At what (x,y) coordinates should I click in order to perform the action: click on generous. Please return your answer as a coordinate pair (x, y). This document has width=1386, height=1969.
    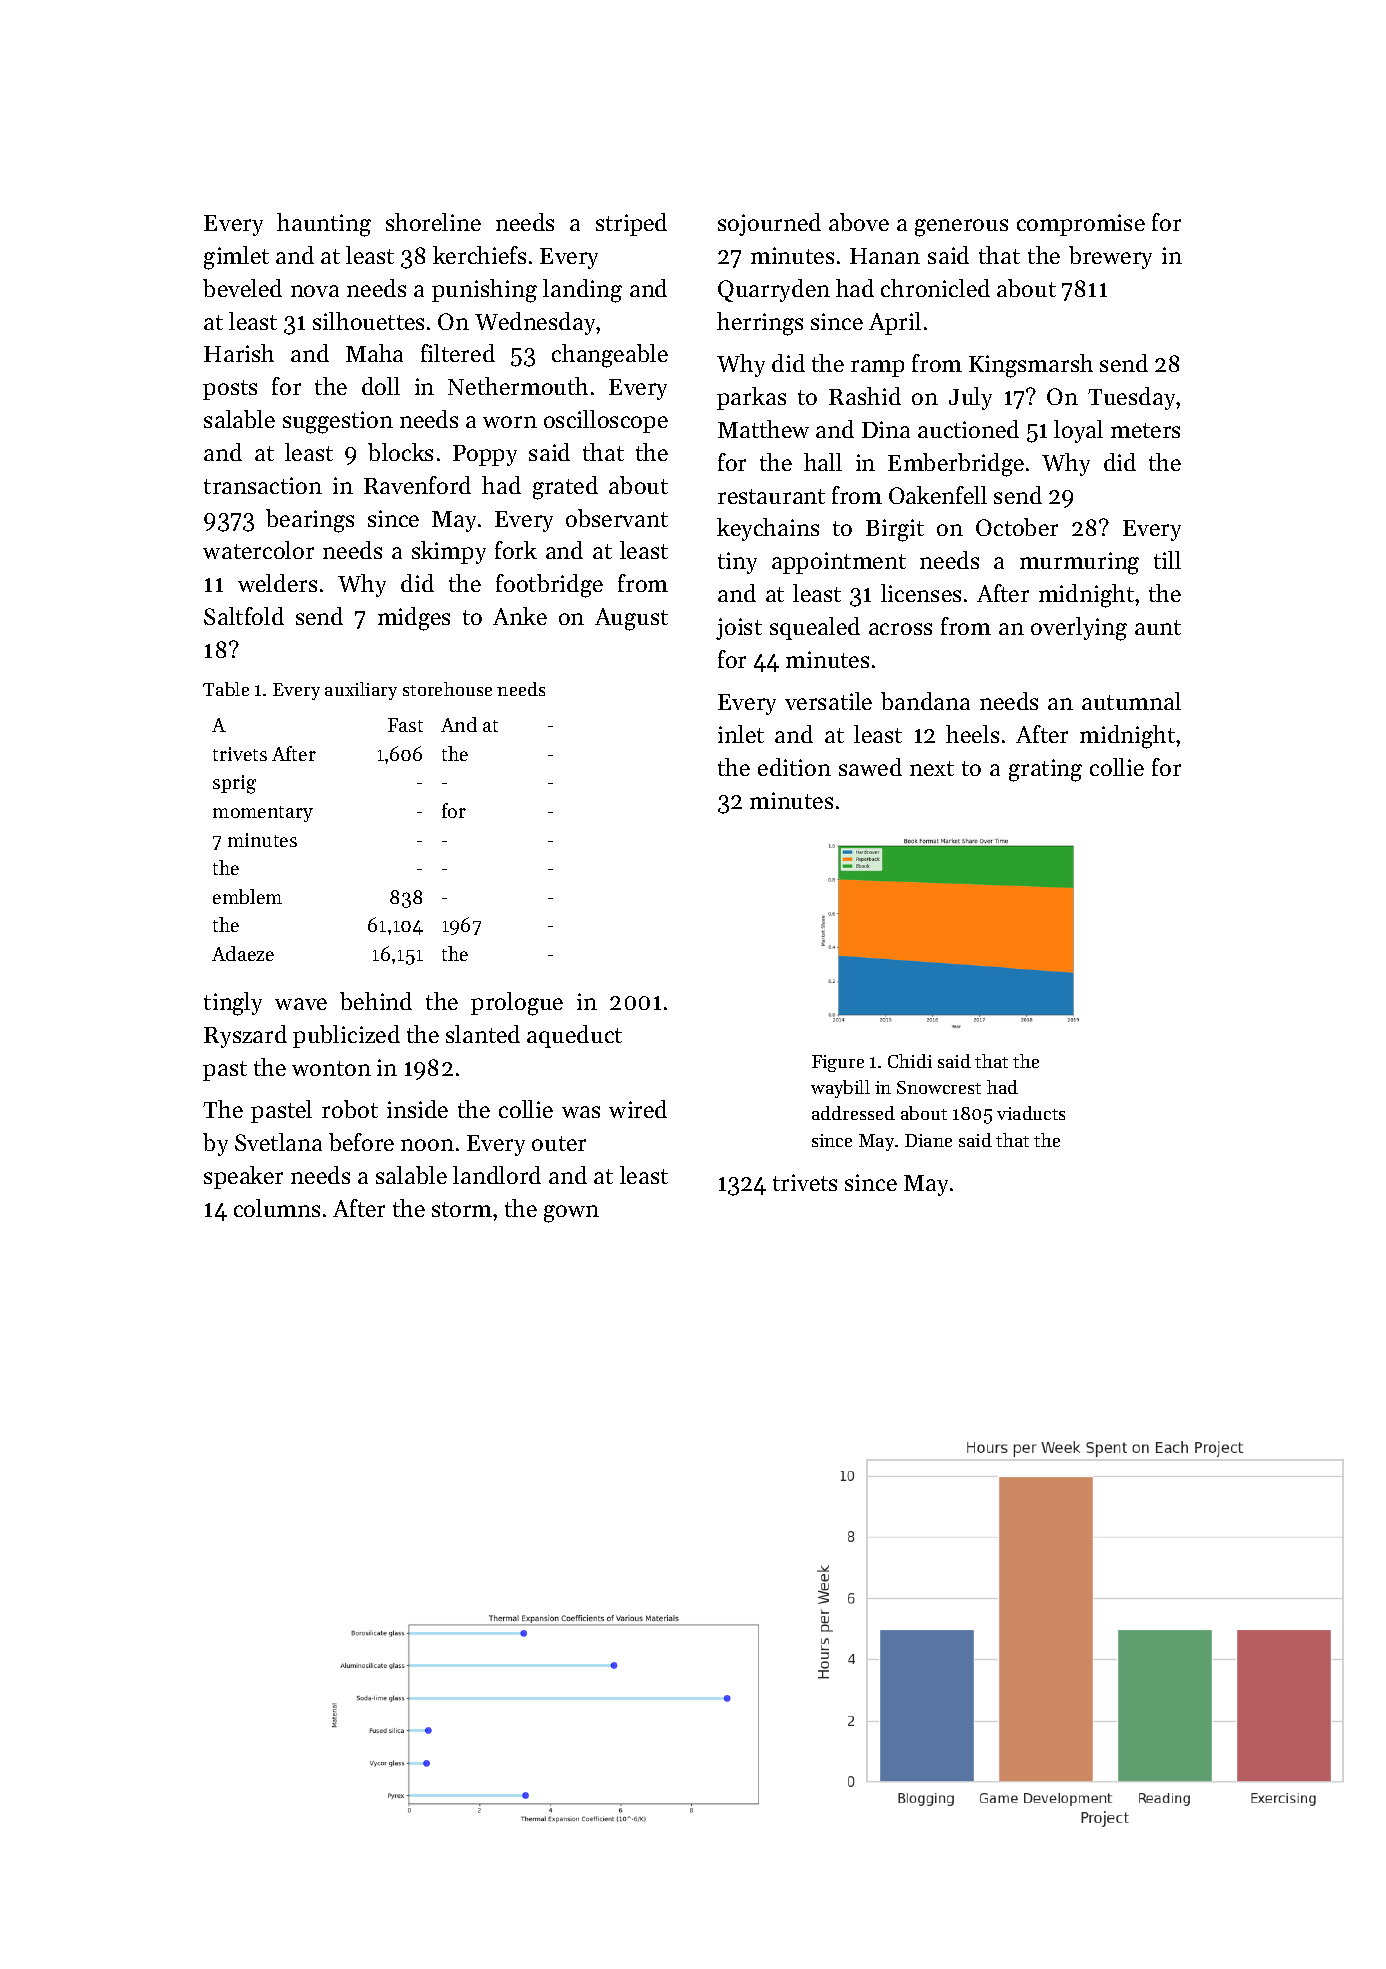
    Looking at the image, I should click on (961, 228).
